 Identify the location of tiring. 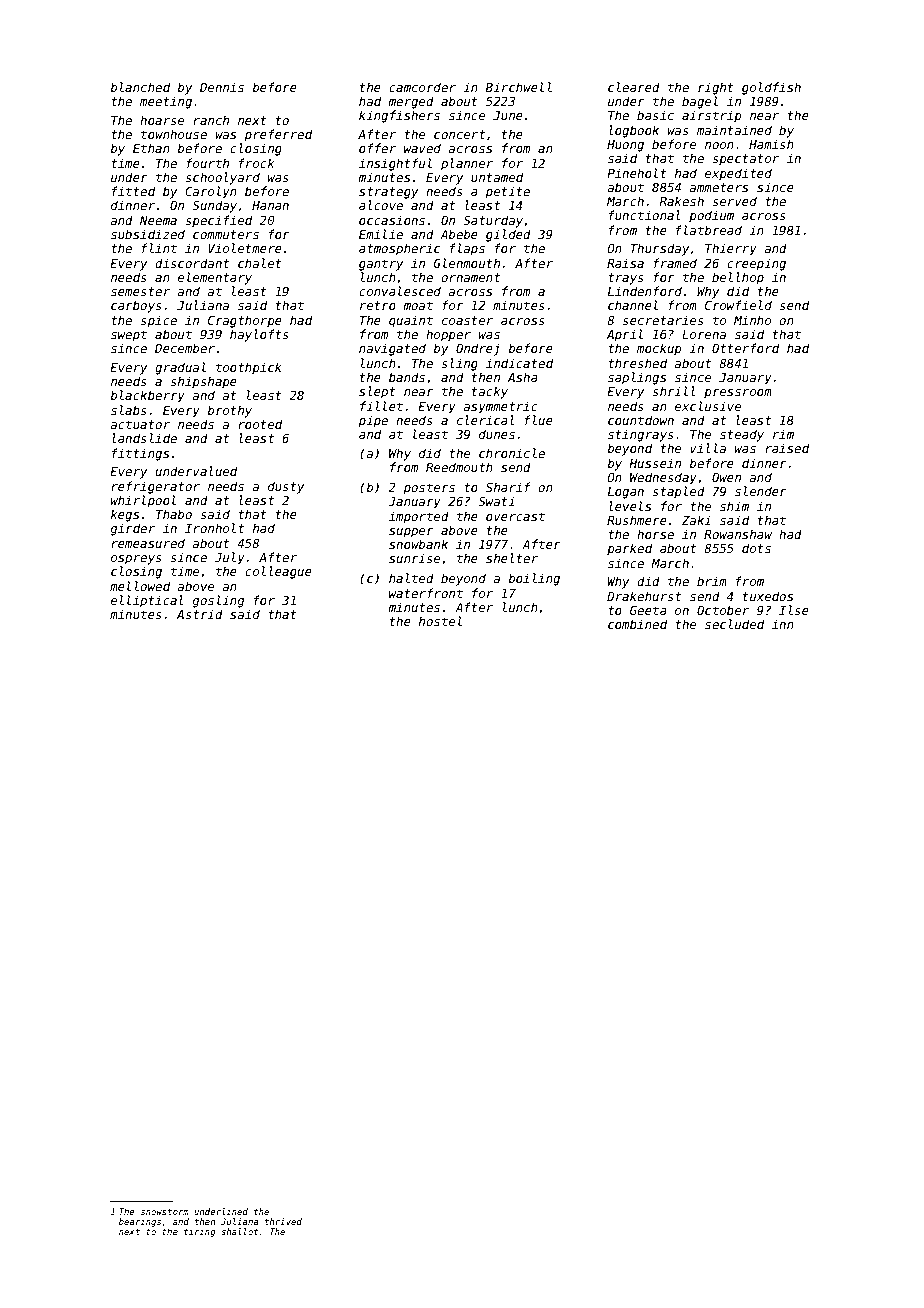
(200, 1232).
